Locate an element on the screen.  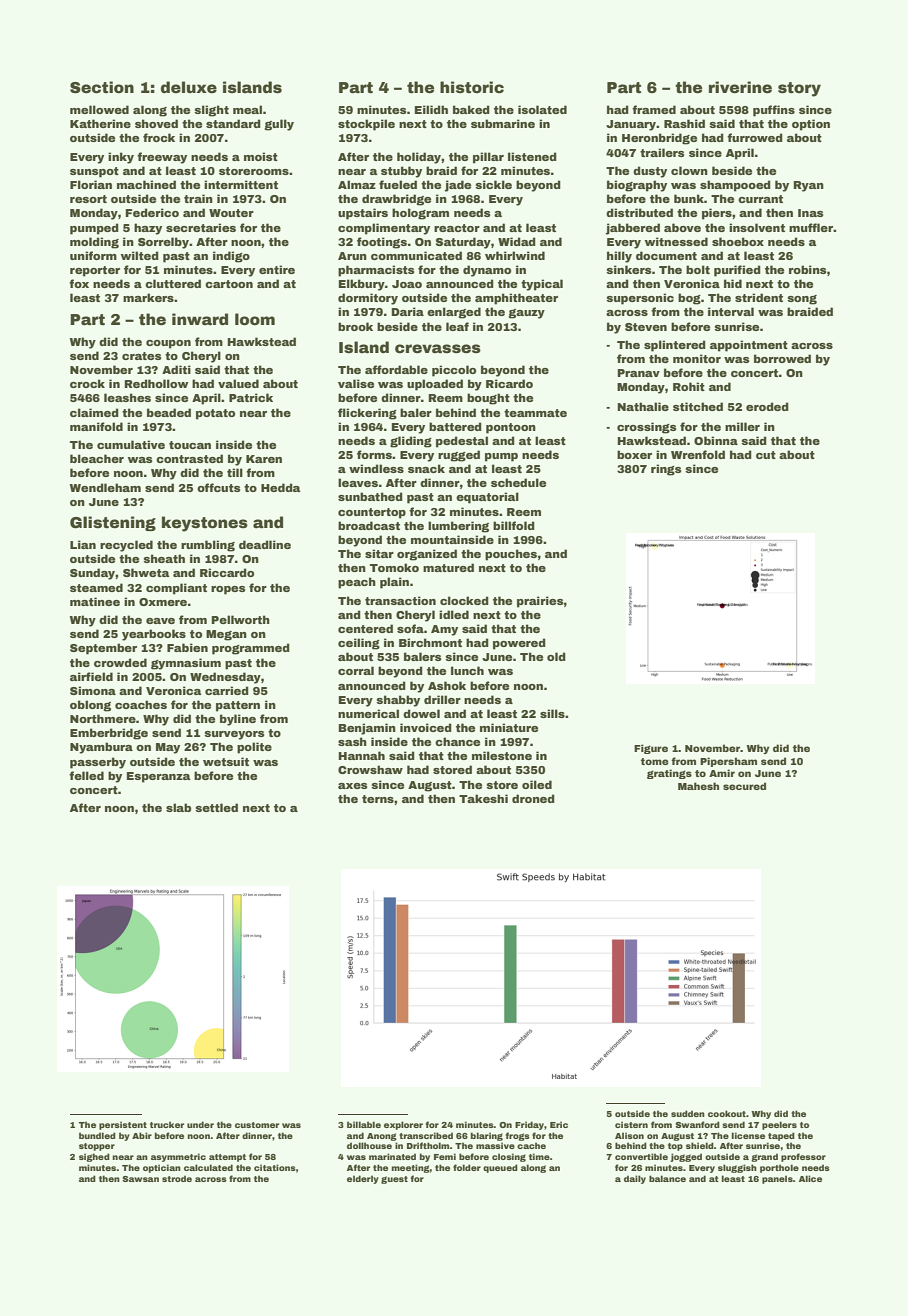
prairies is located at coordinates (540, 602).
